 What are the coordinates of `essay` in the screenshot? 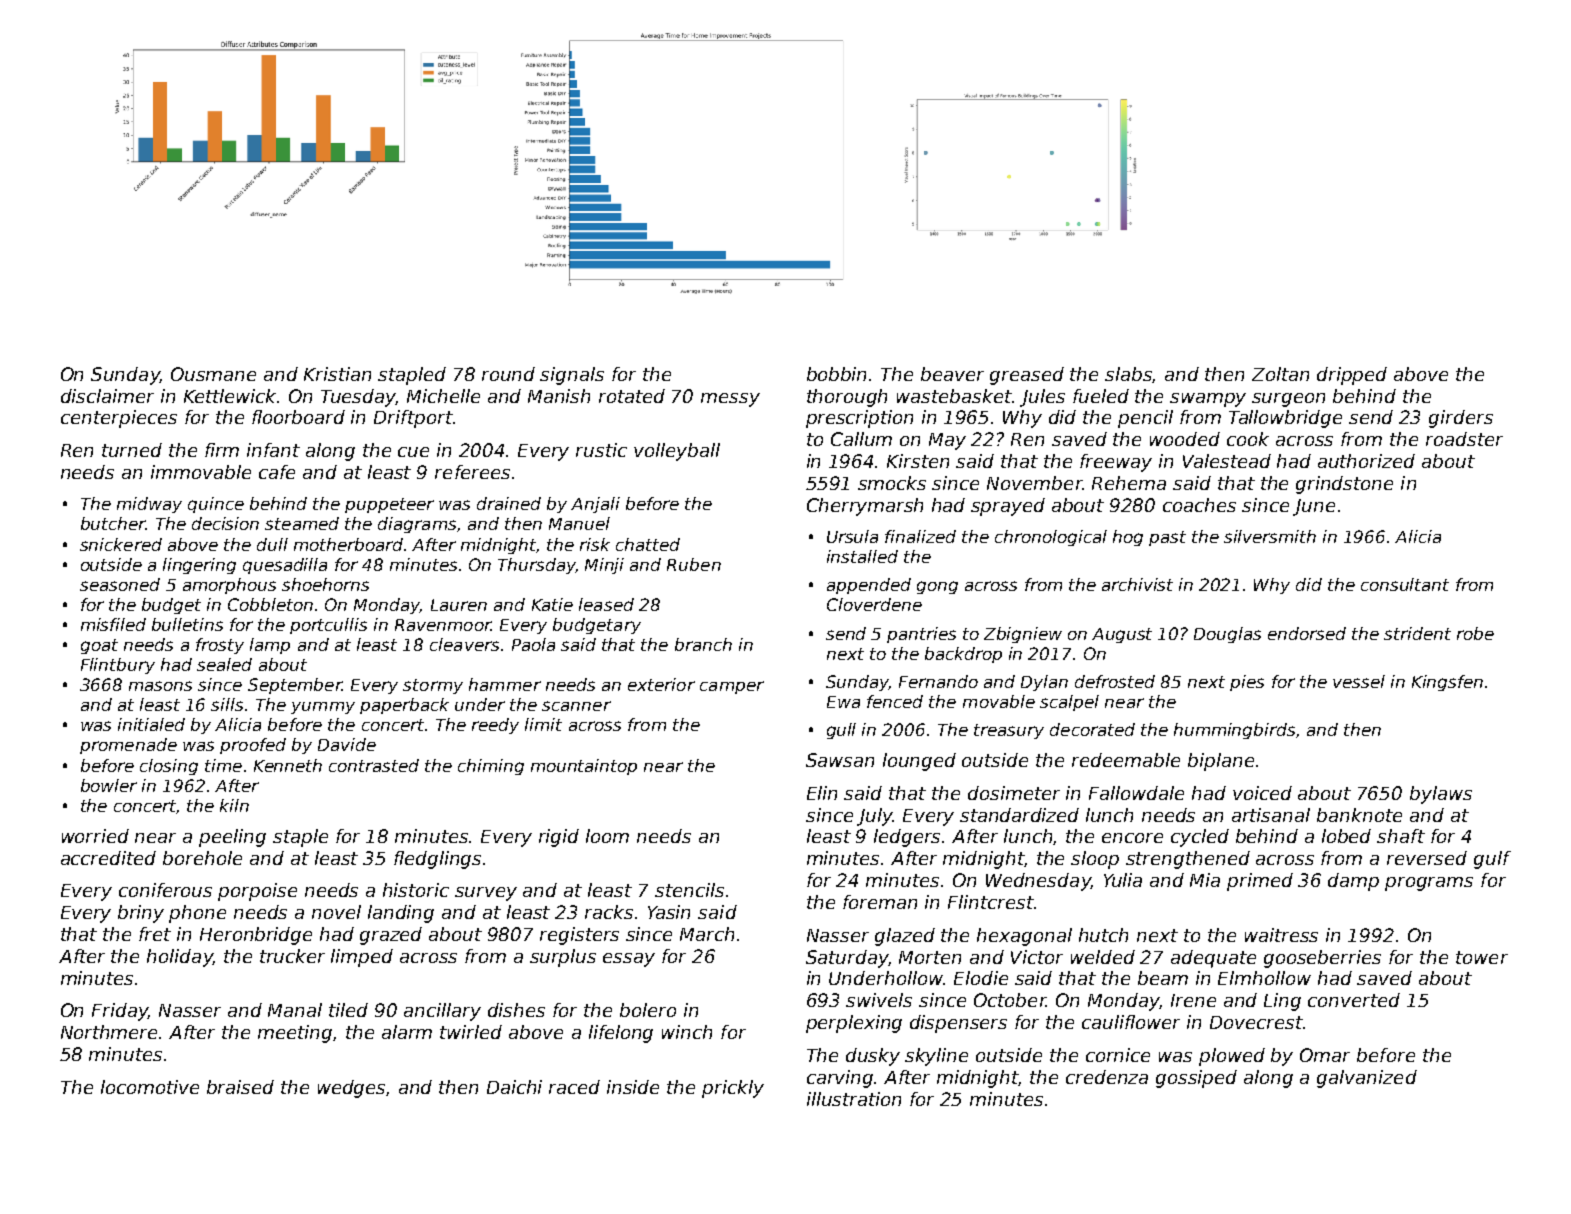 It's located at (629, 960).
